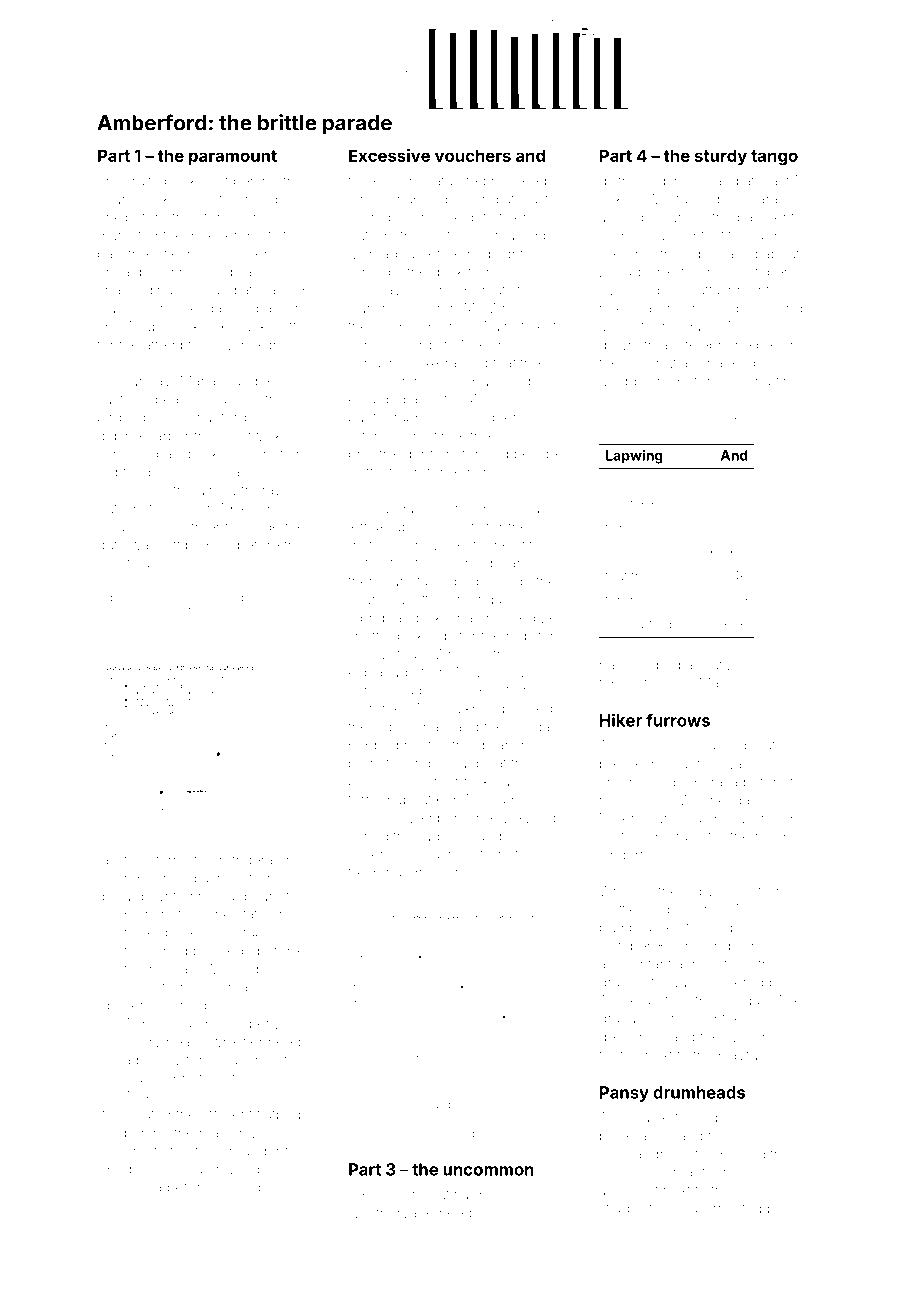 This screenshot has width=908, height=1316. I want to click on scraped, so click(654, 666).
